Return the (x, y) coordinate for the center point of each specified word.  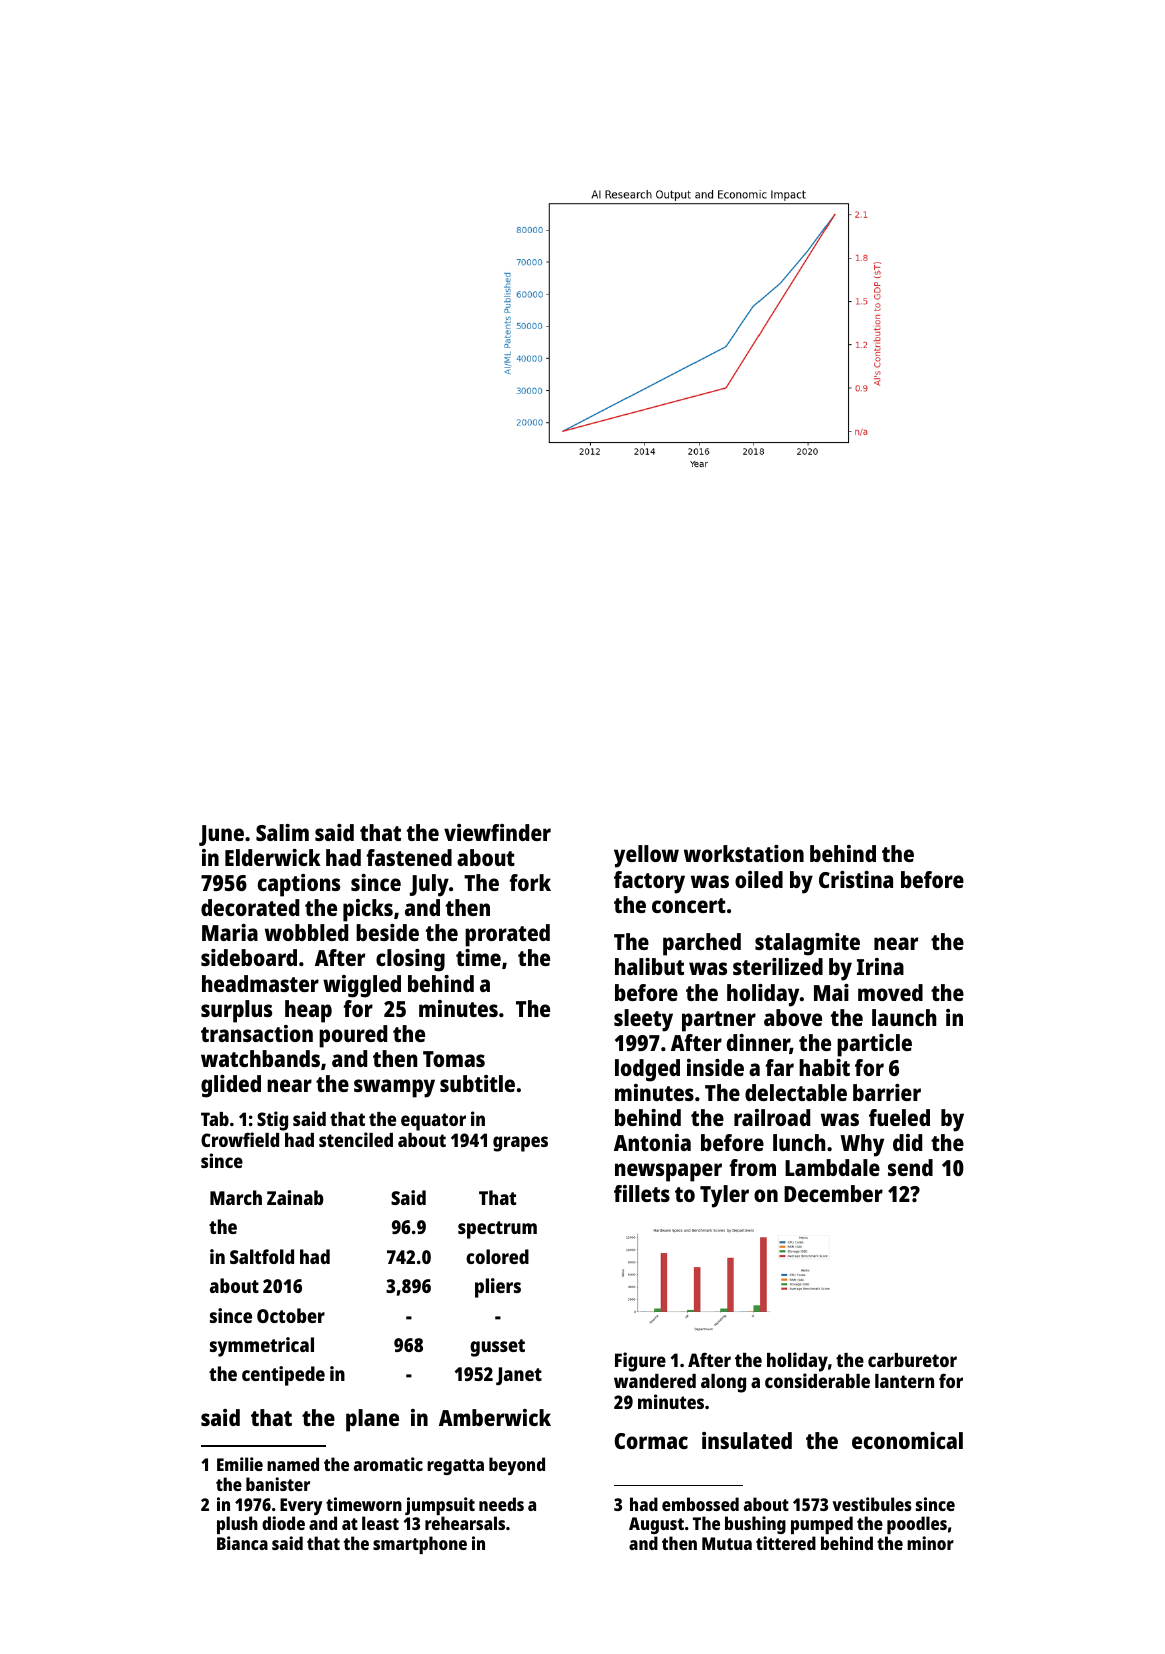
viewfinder (497, 832)
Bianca (242, 1543)
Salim (282, 832)
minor (930, 1543)
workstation (744, 853)
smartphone (420, 1545)
